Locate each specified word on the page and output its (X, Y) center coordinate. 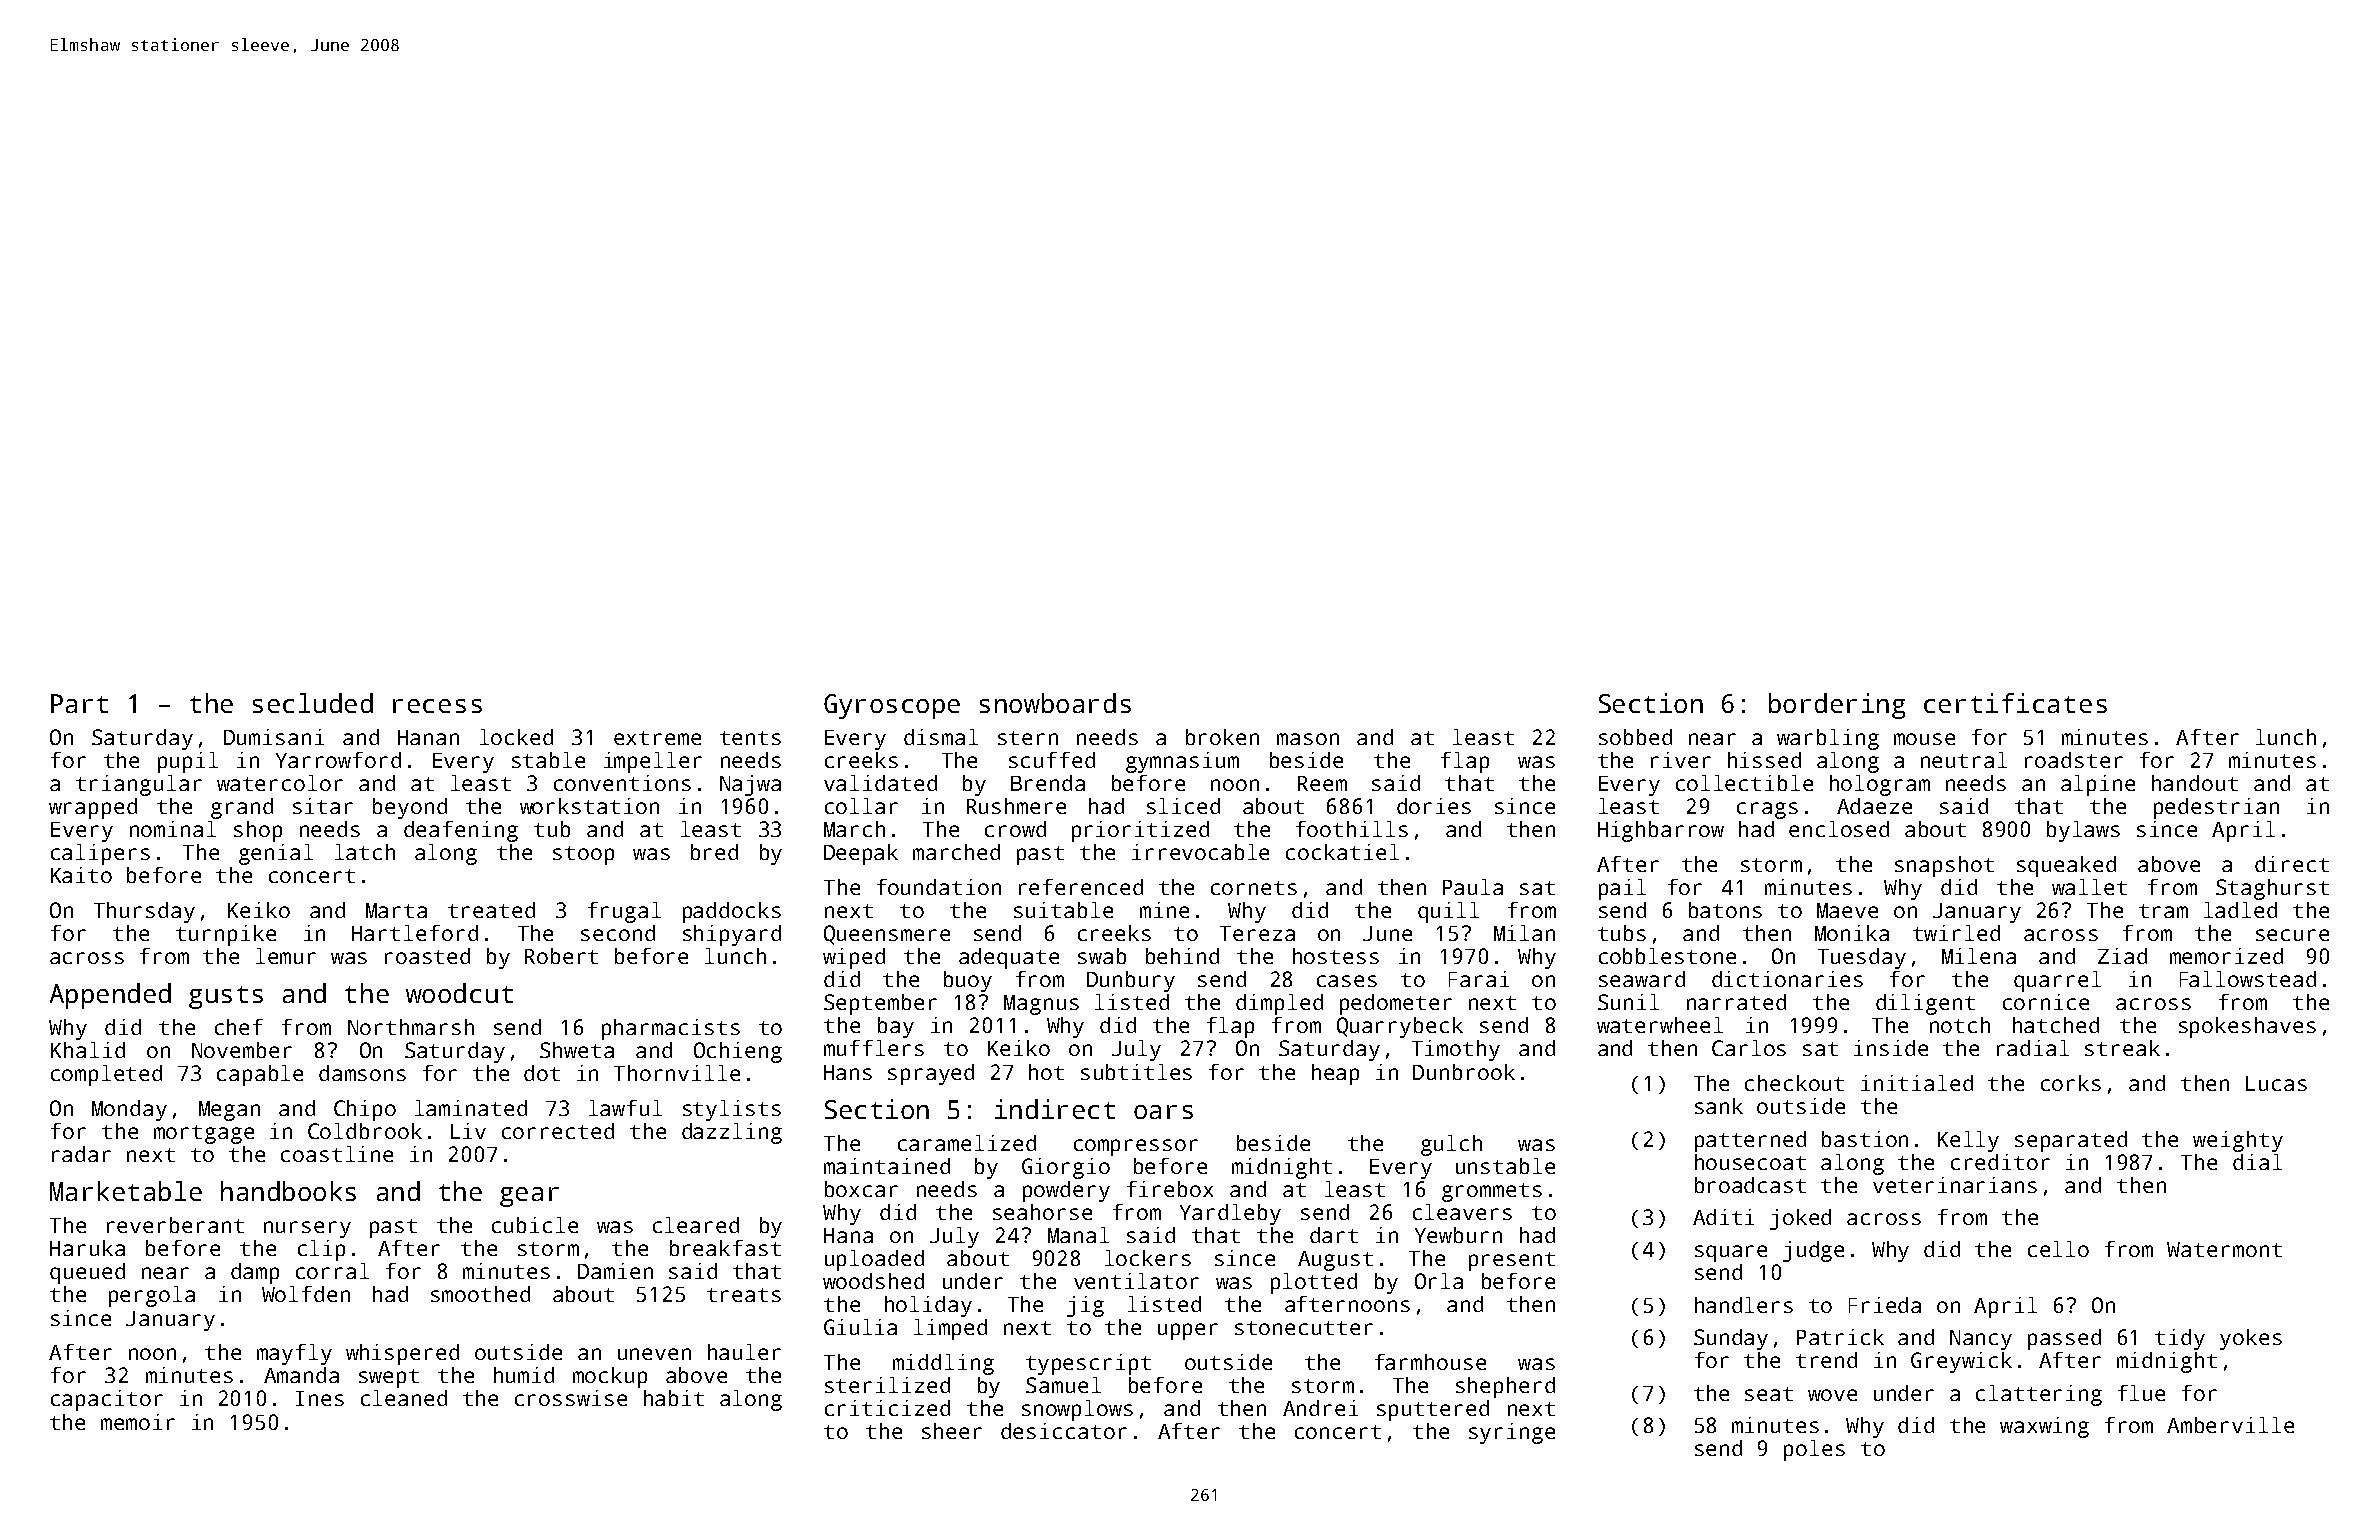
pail (1622, 889)
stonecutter (1304, 1328)
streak (2122, 1048)
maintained (887, 1166)
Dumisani (274, 737)
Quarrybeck (1400, 1027)
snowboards (1055, 703)
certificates (2015, 703)
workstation (589, 806)
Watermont (2224, 1249)
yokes (2251, 1339)
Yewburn (1458, 1235)
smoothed (480, 1294)
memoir (138, 1422)
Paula (1473, 887)
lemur (286, 956)
